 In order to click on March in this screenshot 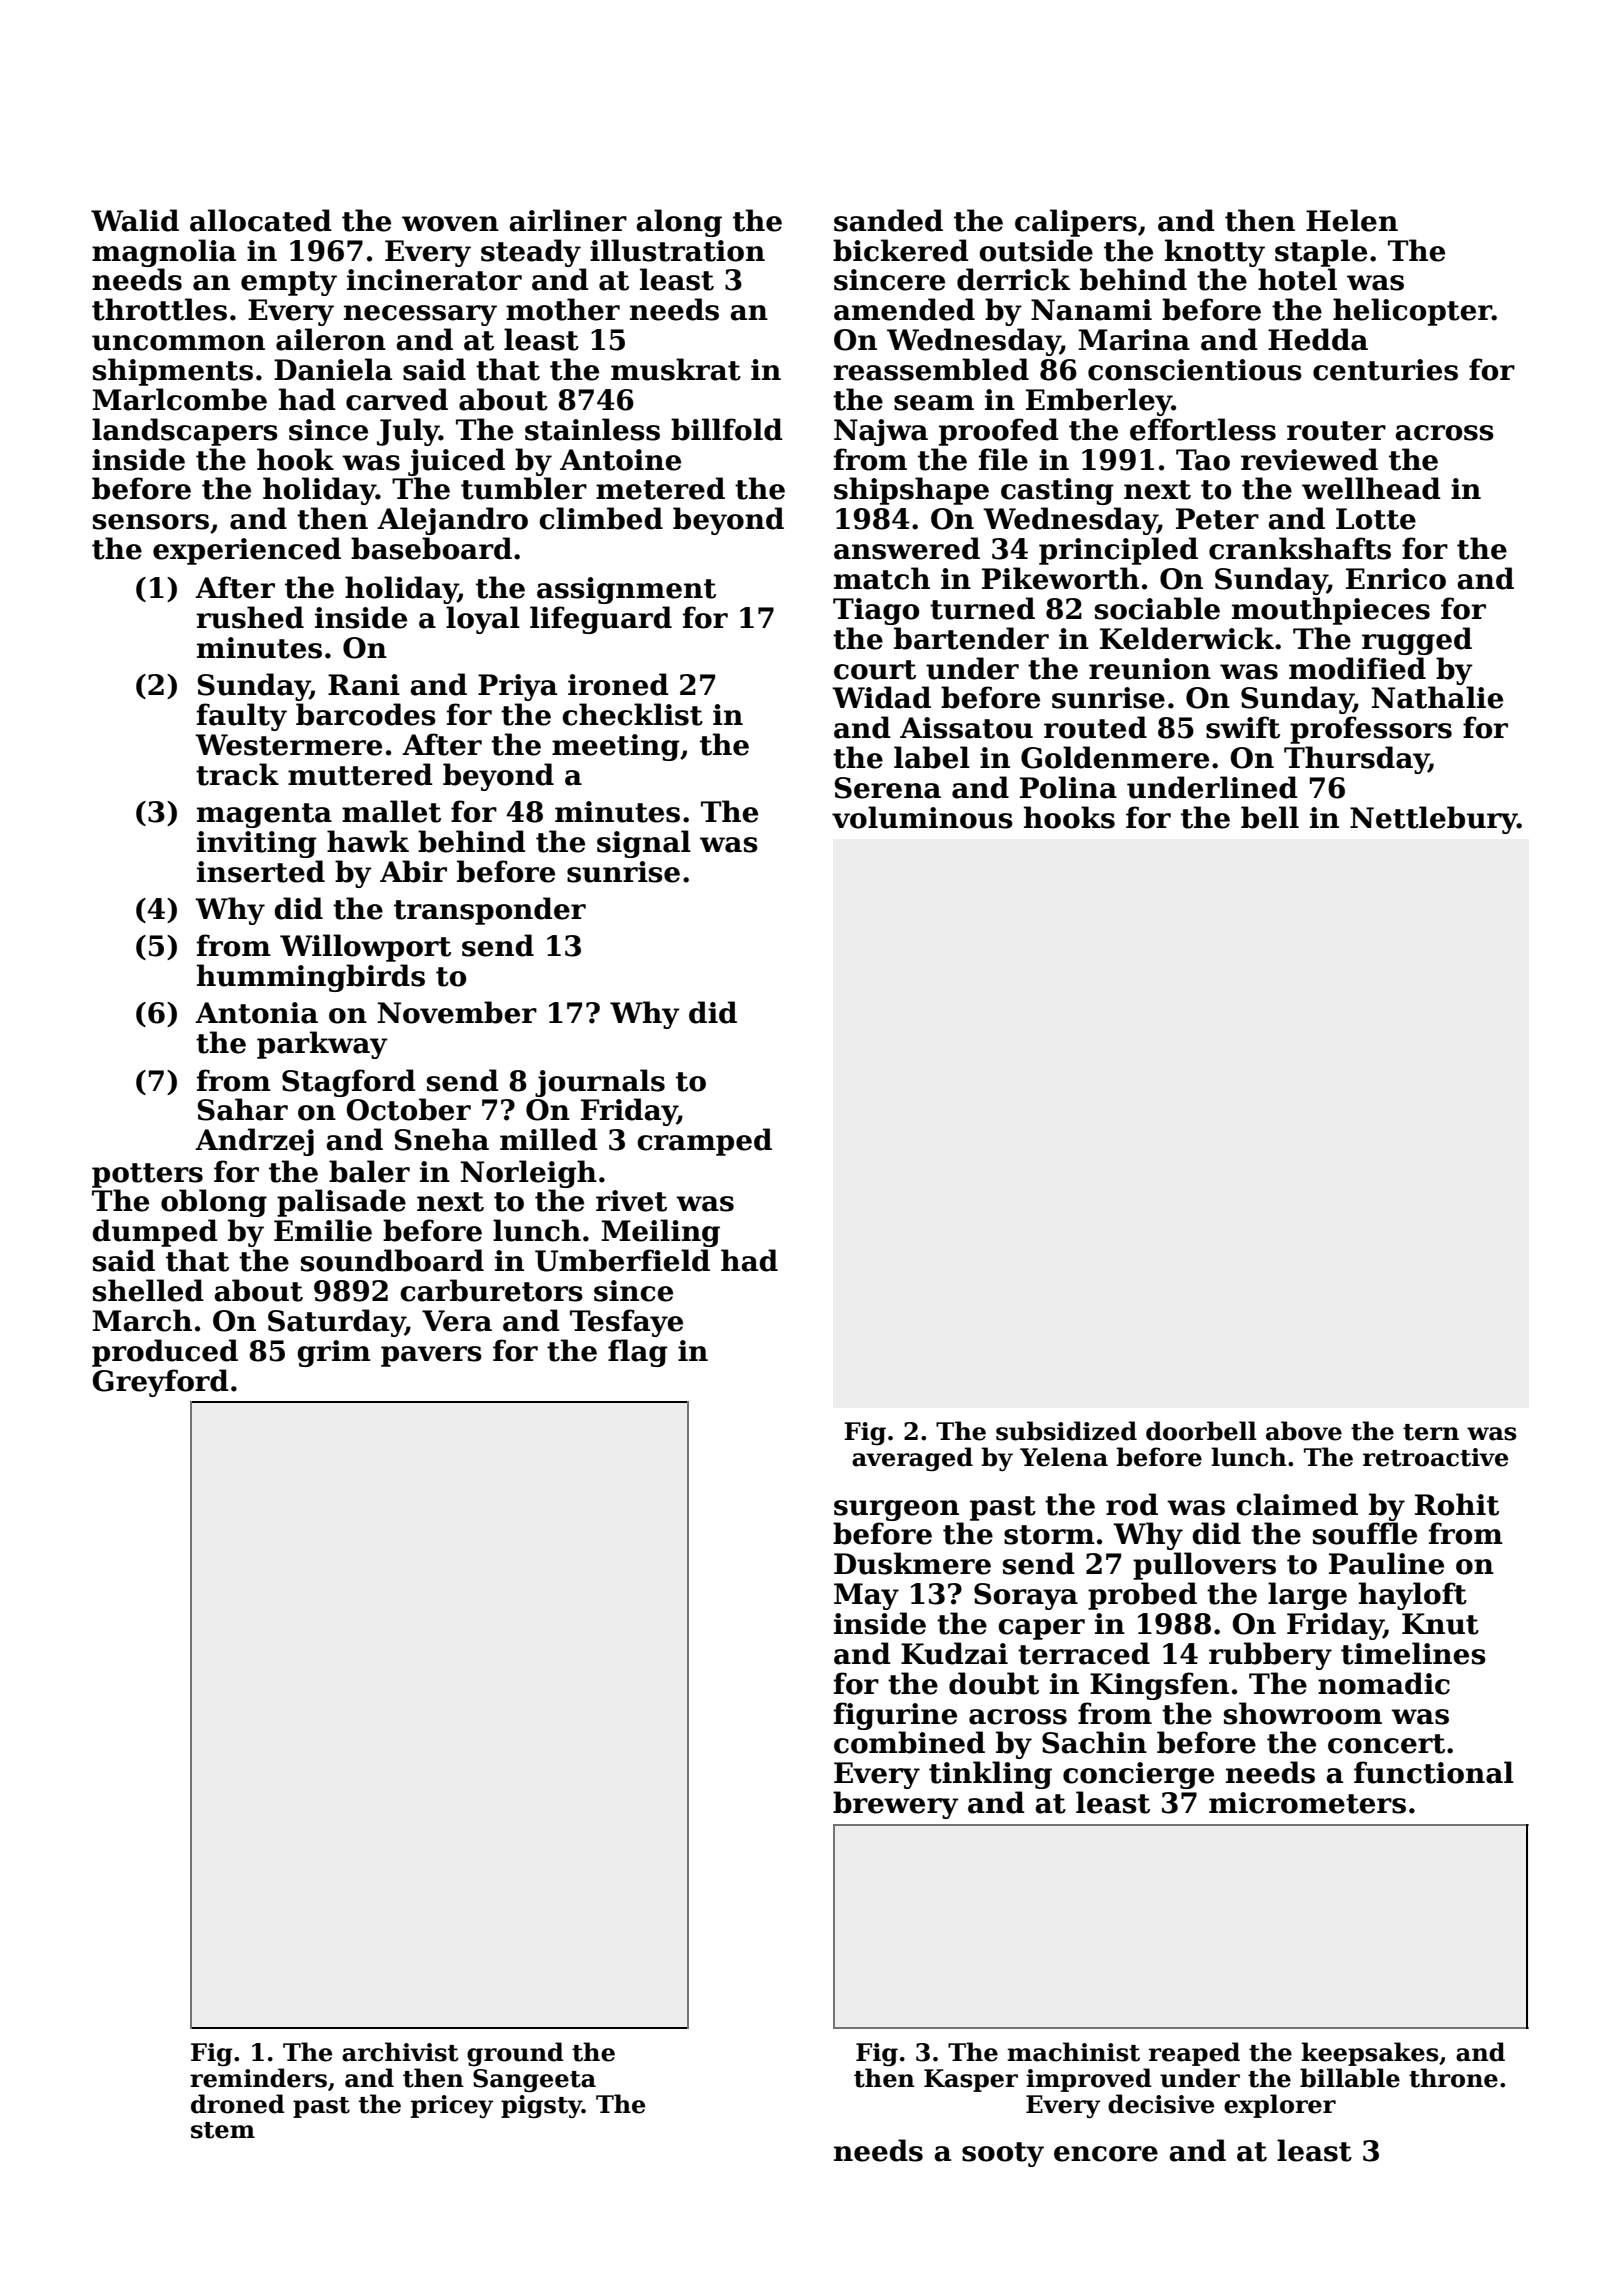, I will do `click(142, 1320)`.
